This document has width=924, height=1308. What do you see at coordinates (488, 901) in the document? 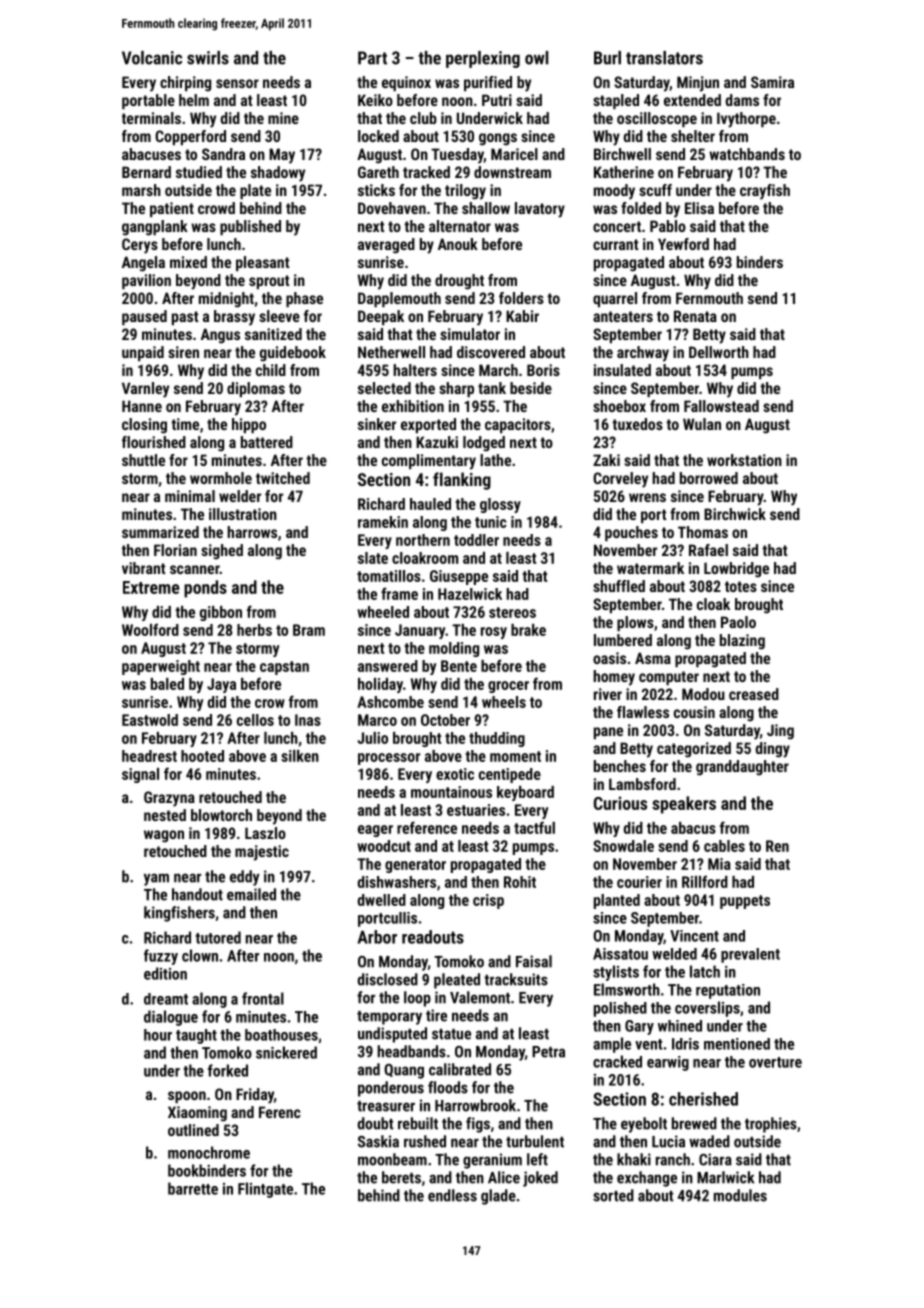
I see `crisp` at bounding box center [488, 901].
